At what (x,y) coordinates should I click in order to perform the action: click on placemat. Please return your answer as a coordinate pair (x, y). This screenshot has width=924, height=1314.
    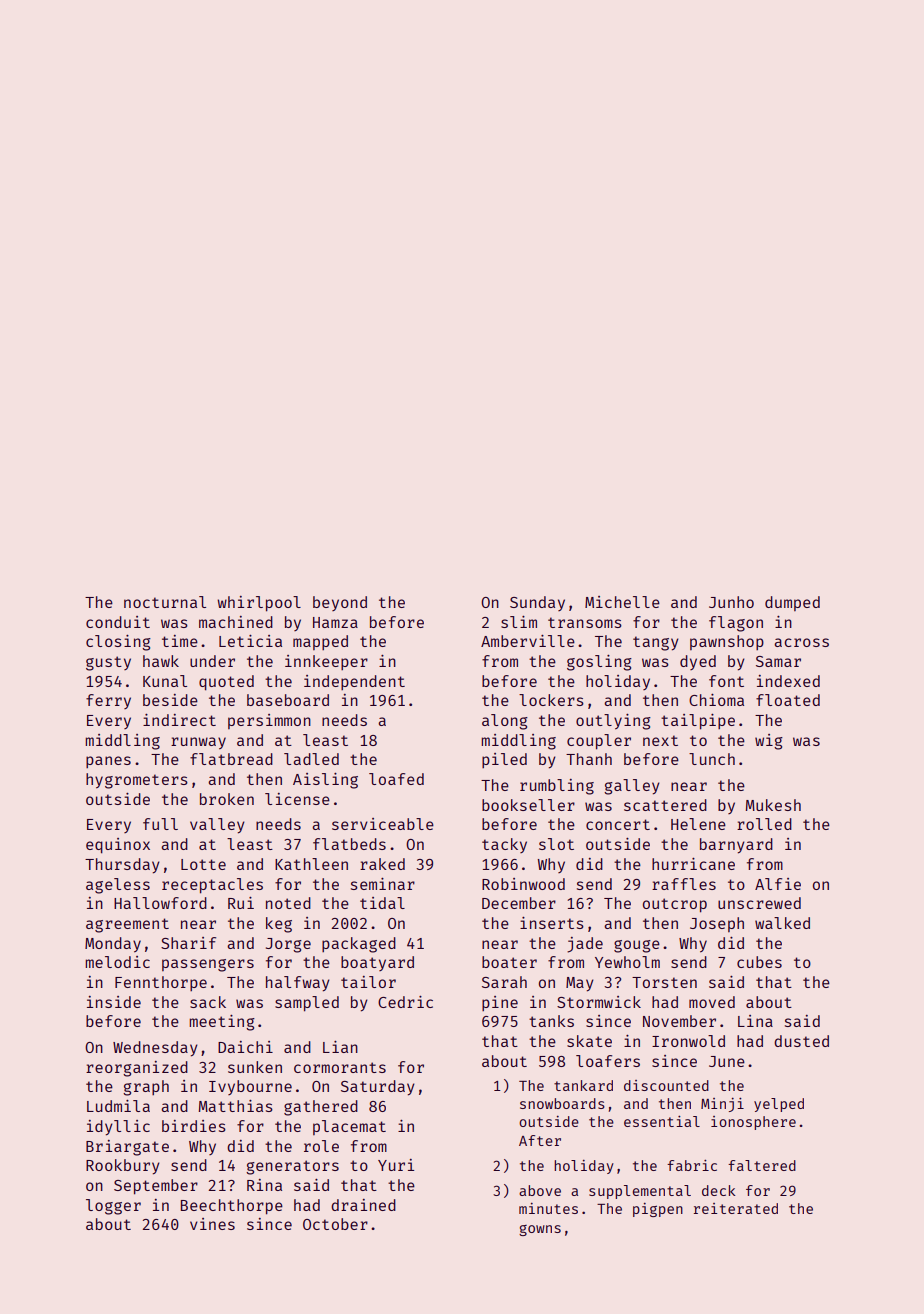
    Looking at the image, I should click on (349, 1127).
